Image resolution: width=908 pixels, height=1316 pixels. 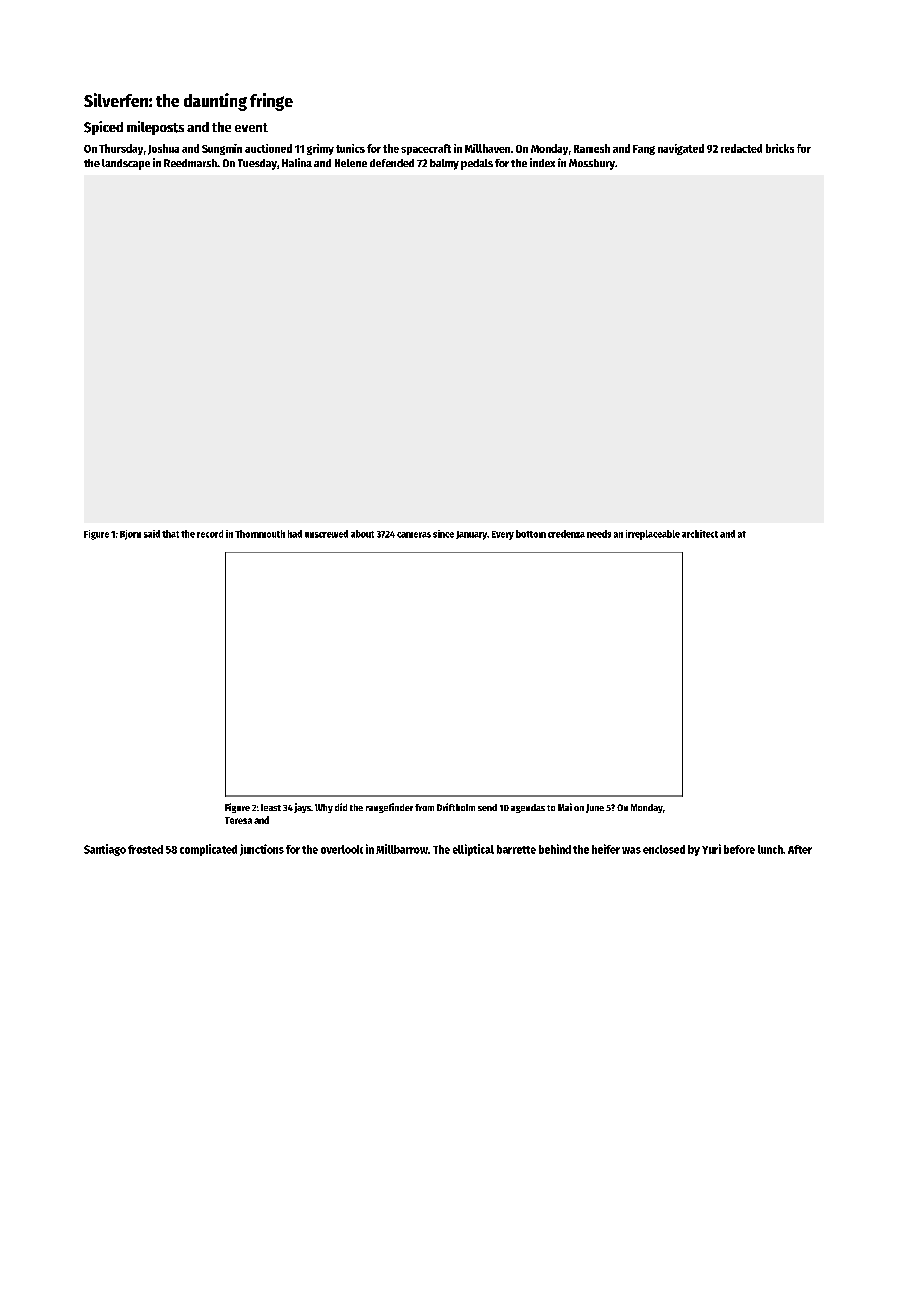 What do you see at coordinates (700, 534) in the screenshot?
I see `architect` at bounding box center [700, 534].
